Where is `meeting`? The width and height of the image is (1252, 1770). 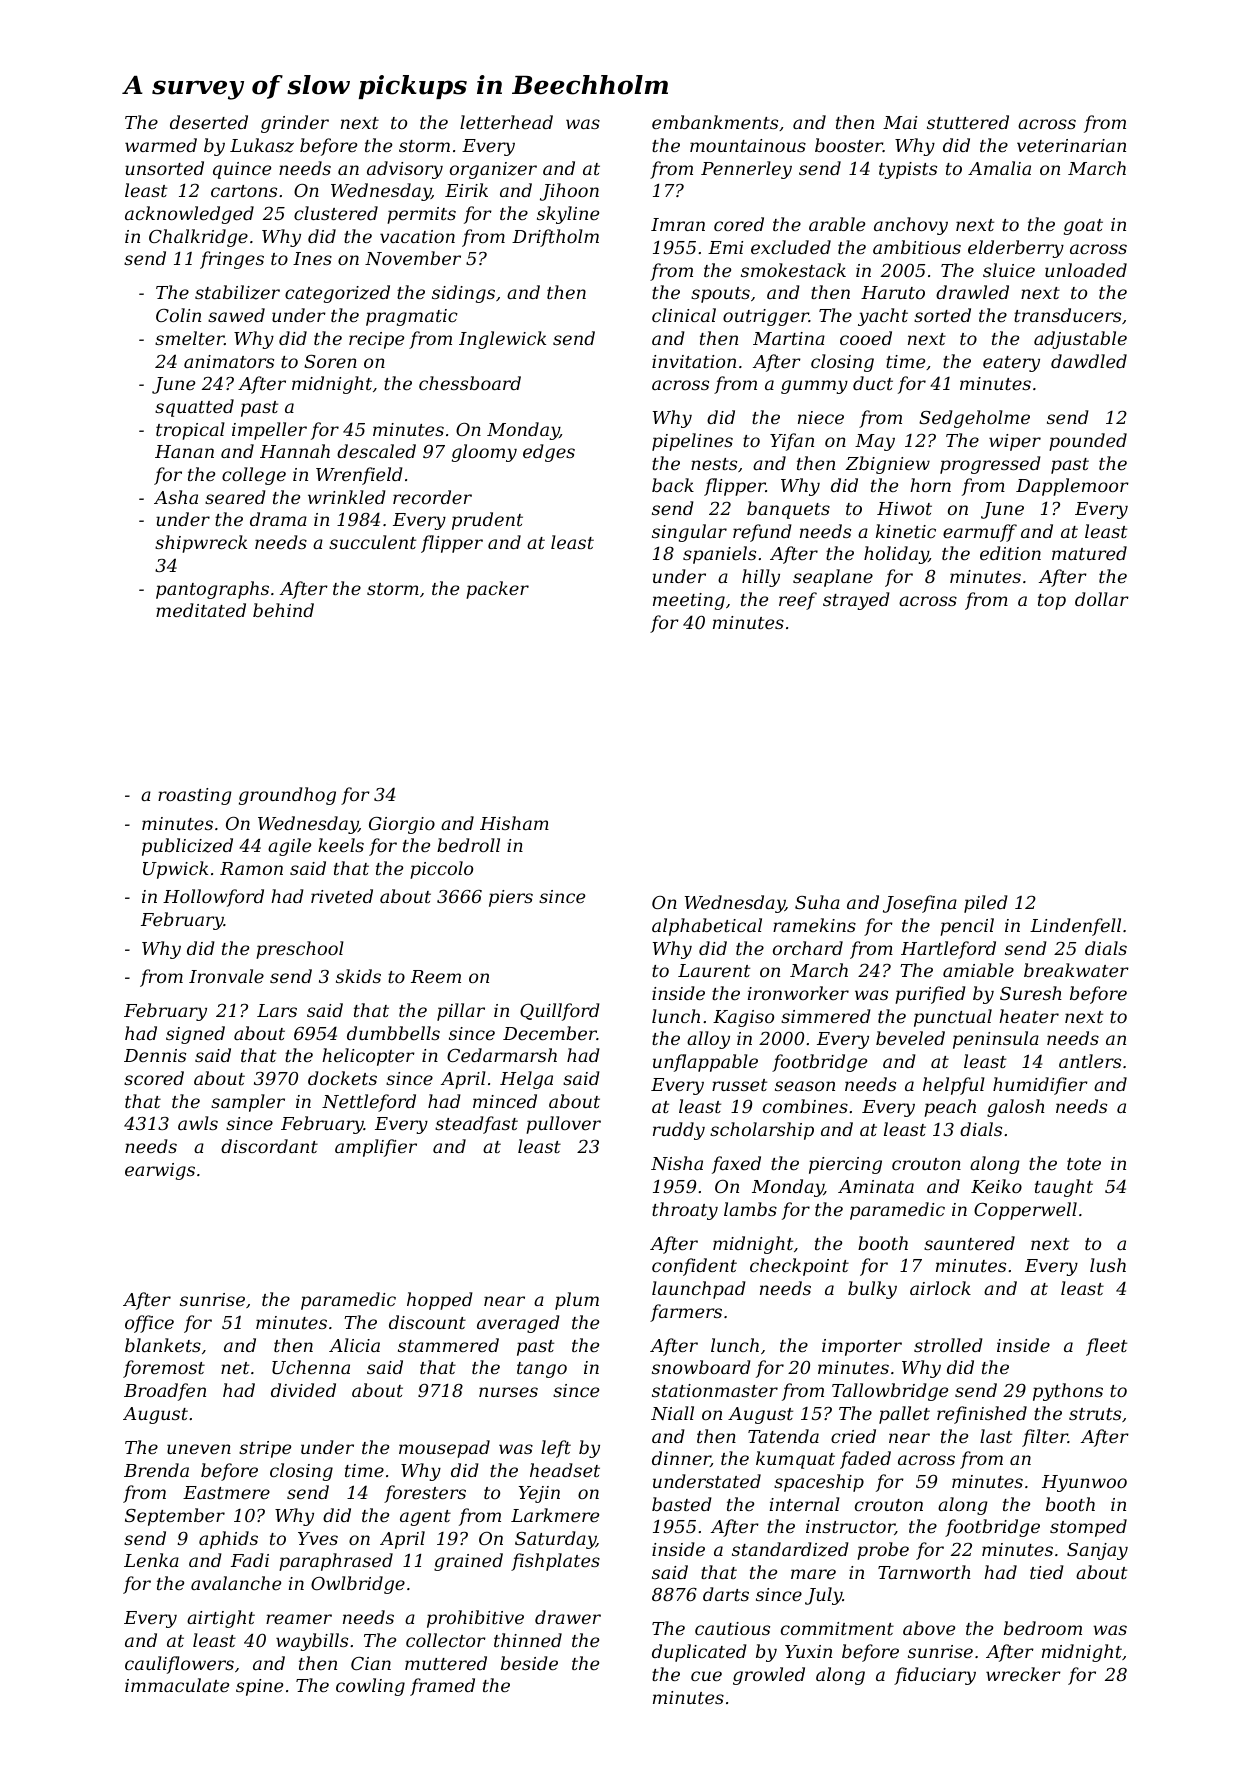
meeting is located at coordinates (689, 601).
